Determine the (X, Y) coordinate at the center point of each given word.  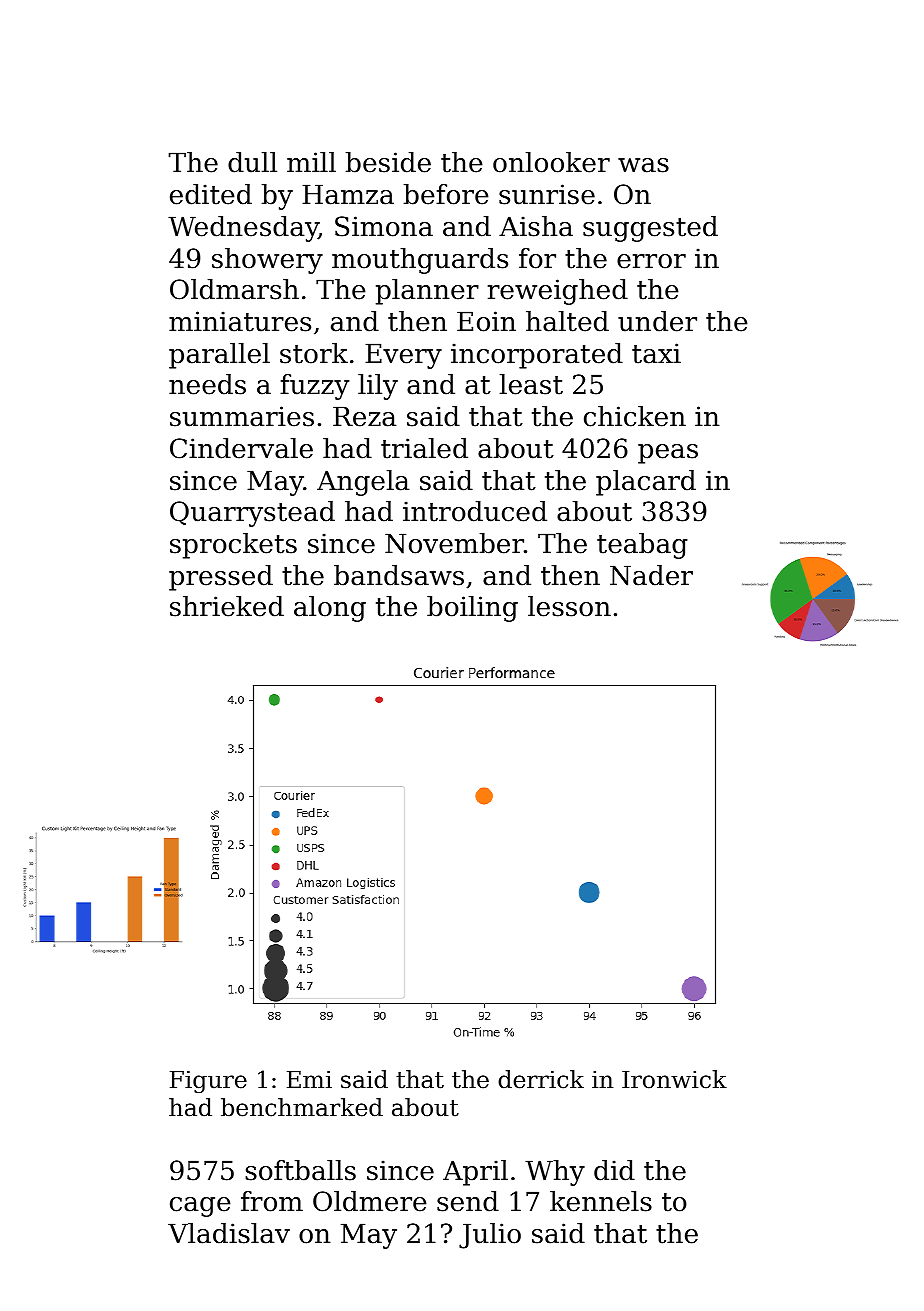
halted (567, 321)
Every (403, 356)
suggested (650, 229)
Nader (651, 575)
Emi (309, 1079)
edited (211, 194)
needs (207, 384)
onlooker (551, 162)
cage (200, 1207)
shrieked (227, 606)
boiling (472, 609)
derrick (541, 1079)
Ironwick (674, 1079)
